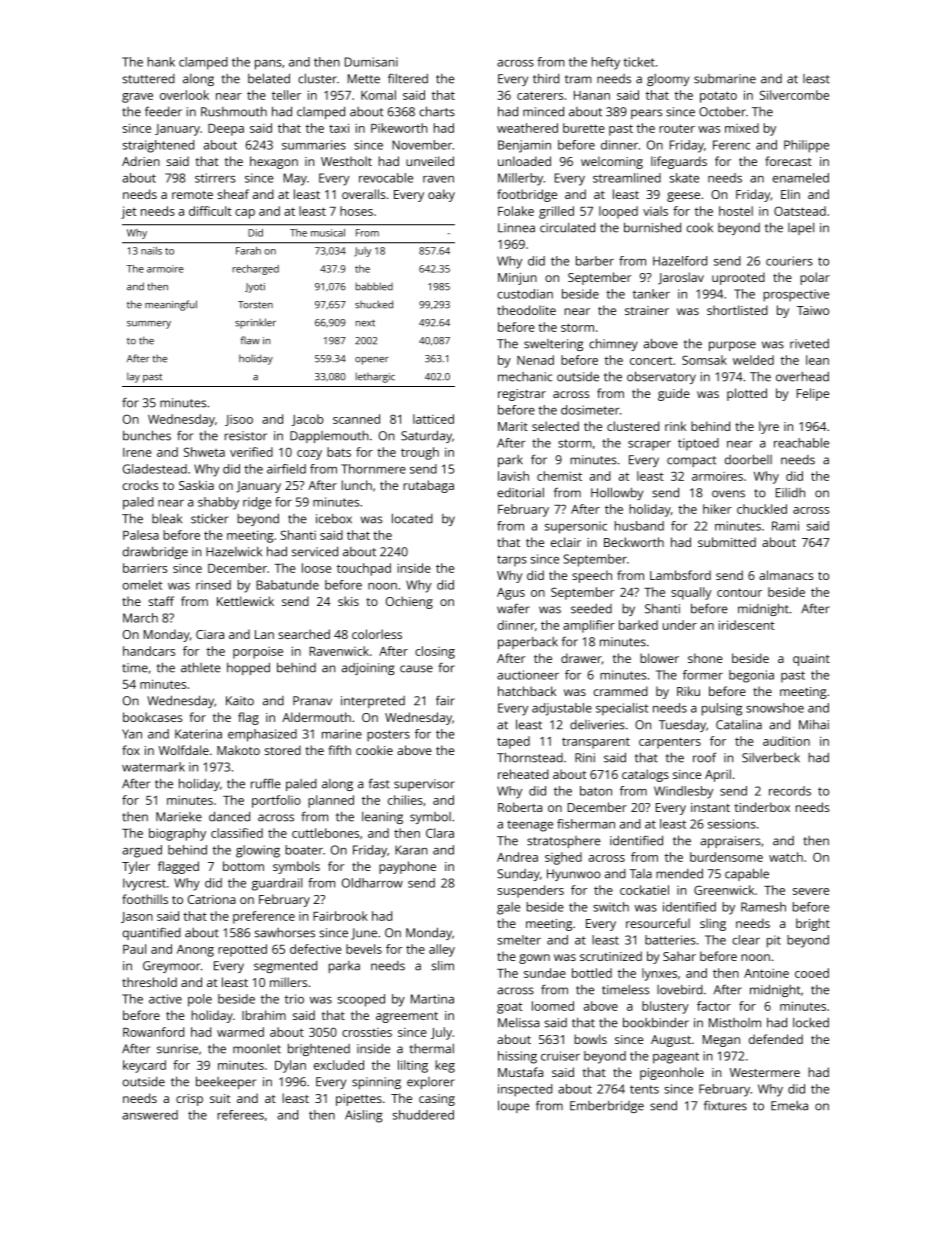 This page has height=1233, width=952. Describe the element at coordinates (151, 251) in the page. I see `nails` at that location.
